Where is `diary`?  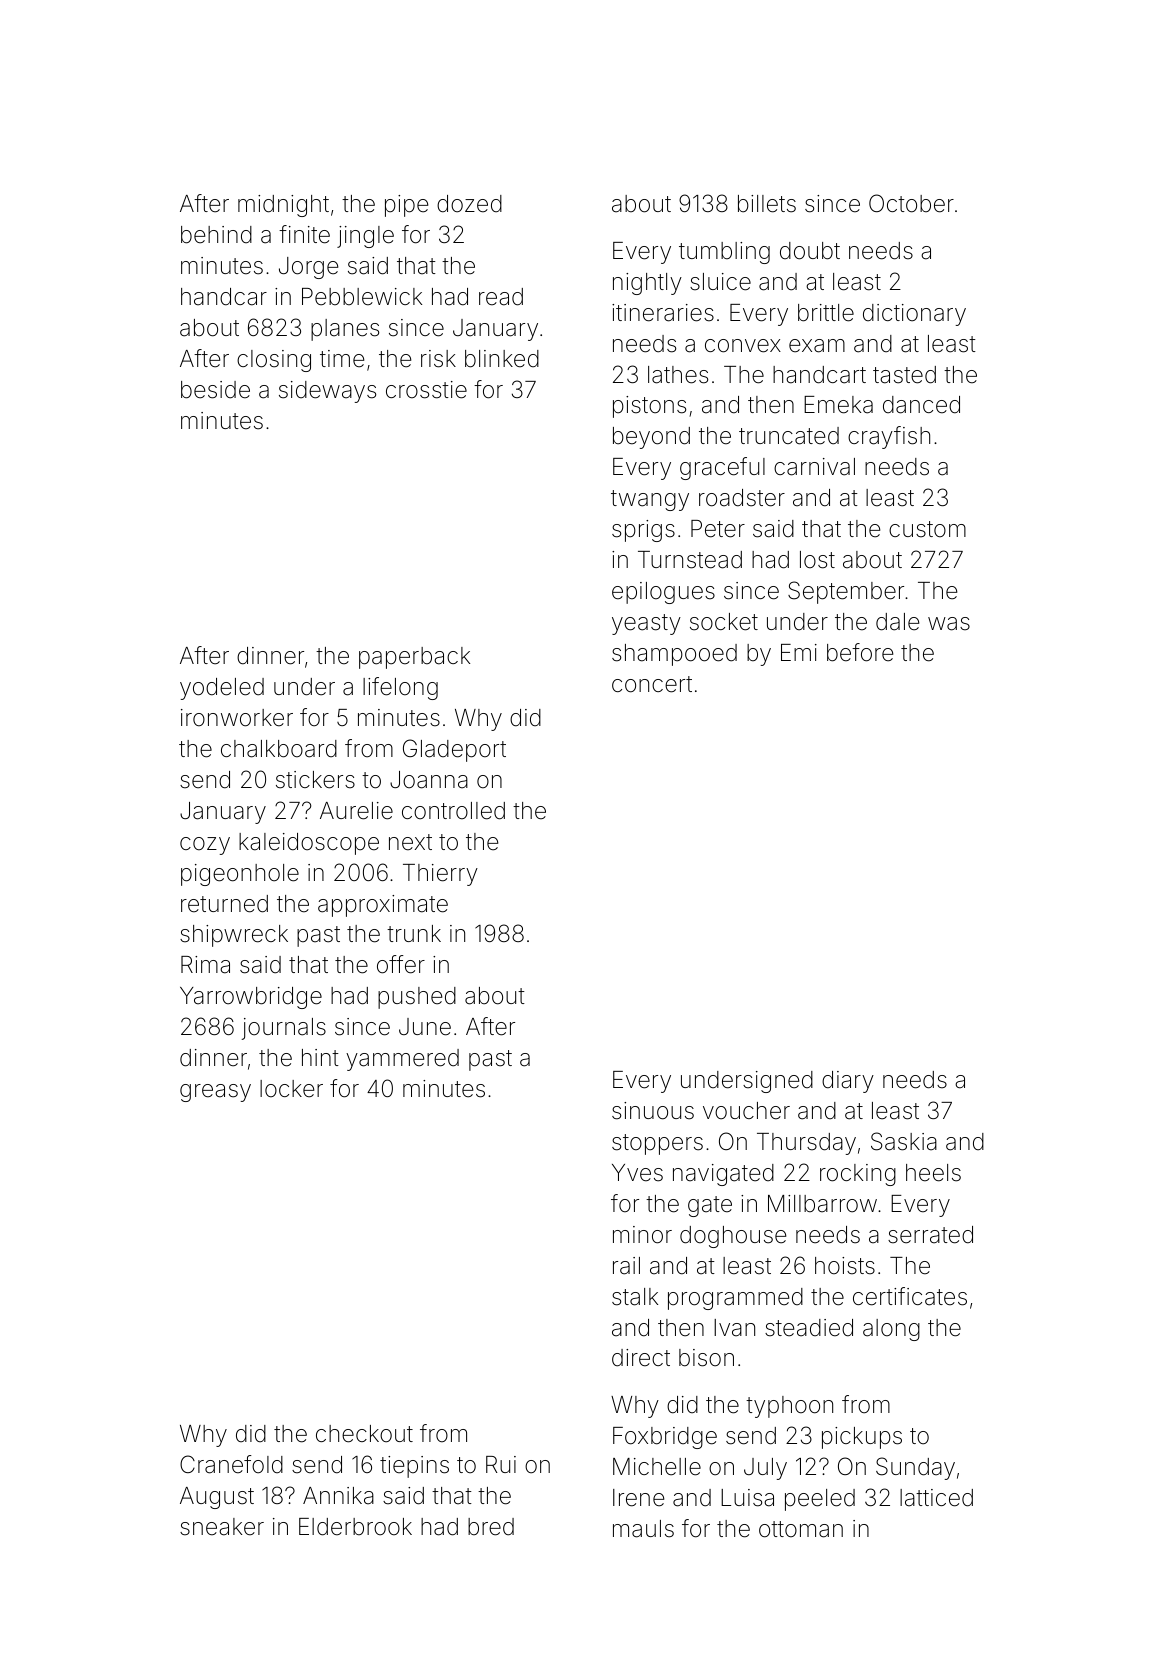
diary is located at coordinates (848, 1082).
